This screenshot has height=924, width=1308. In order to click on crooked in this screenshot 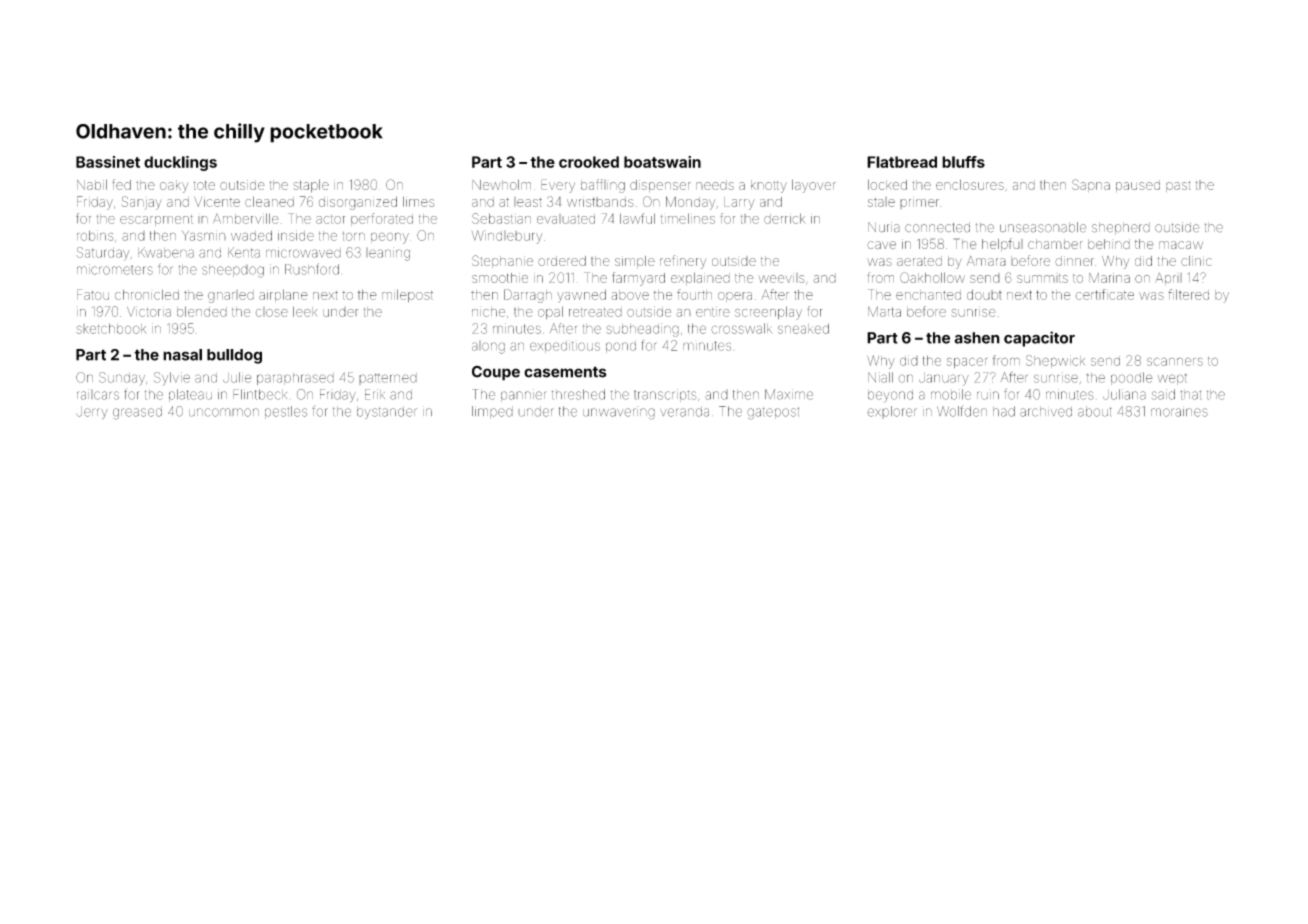, I will do `click(589, 162)`.
